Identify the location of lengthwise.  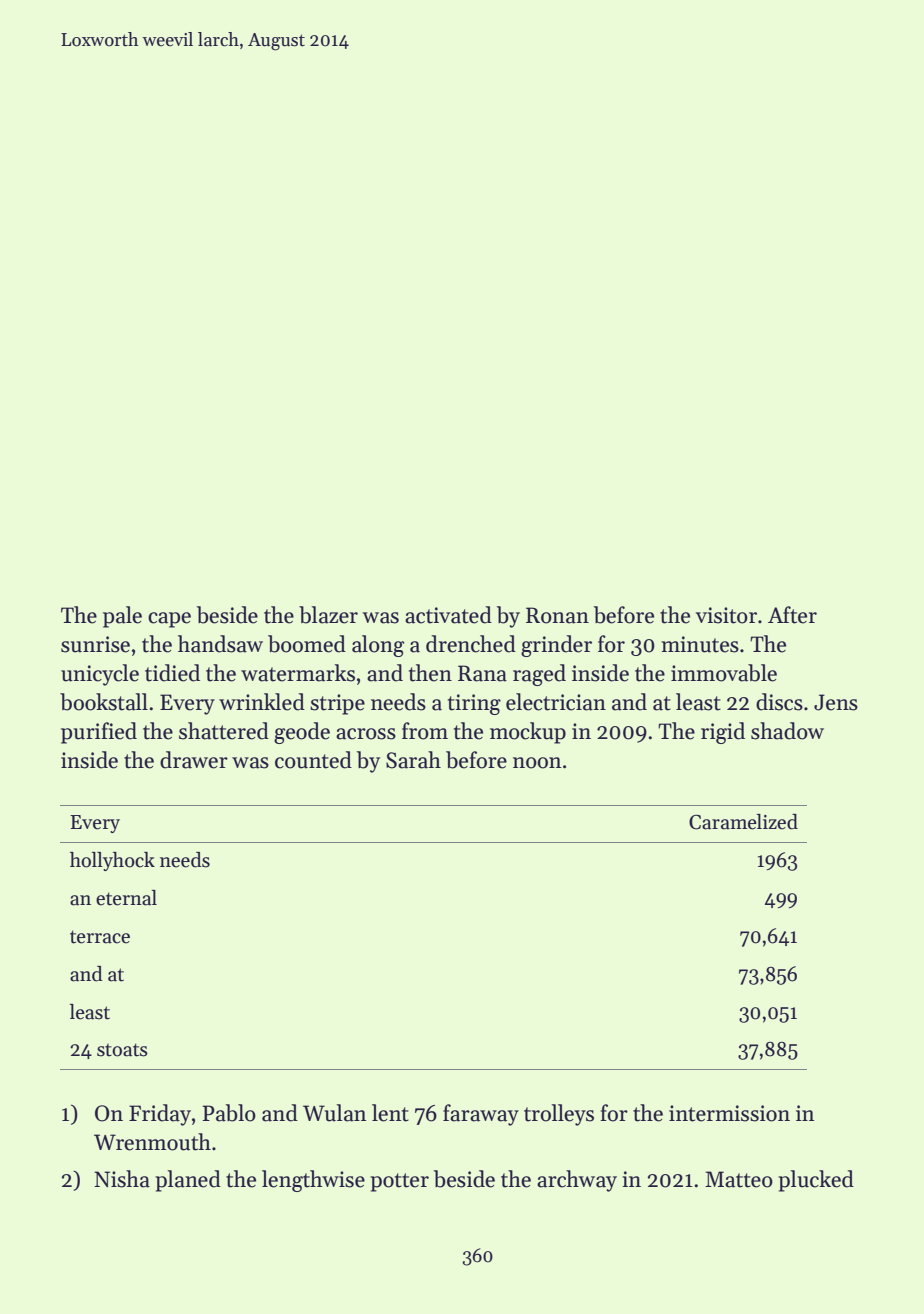
(313, 1181).
